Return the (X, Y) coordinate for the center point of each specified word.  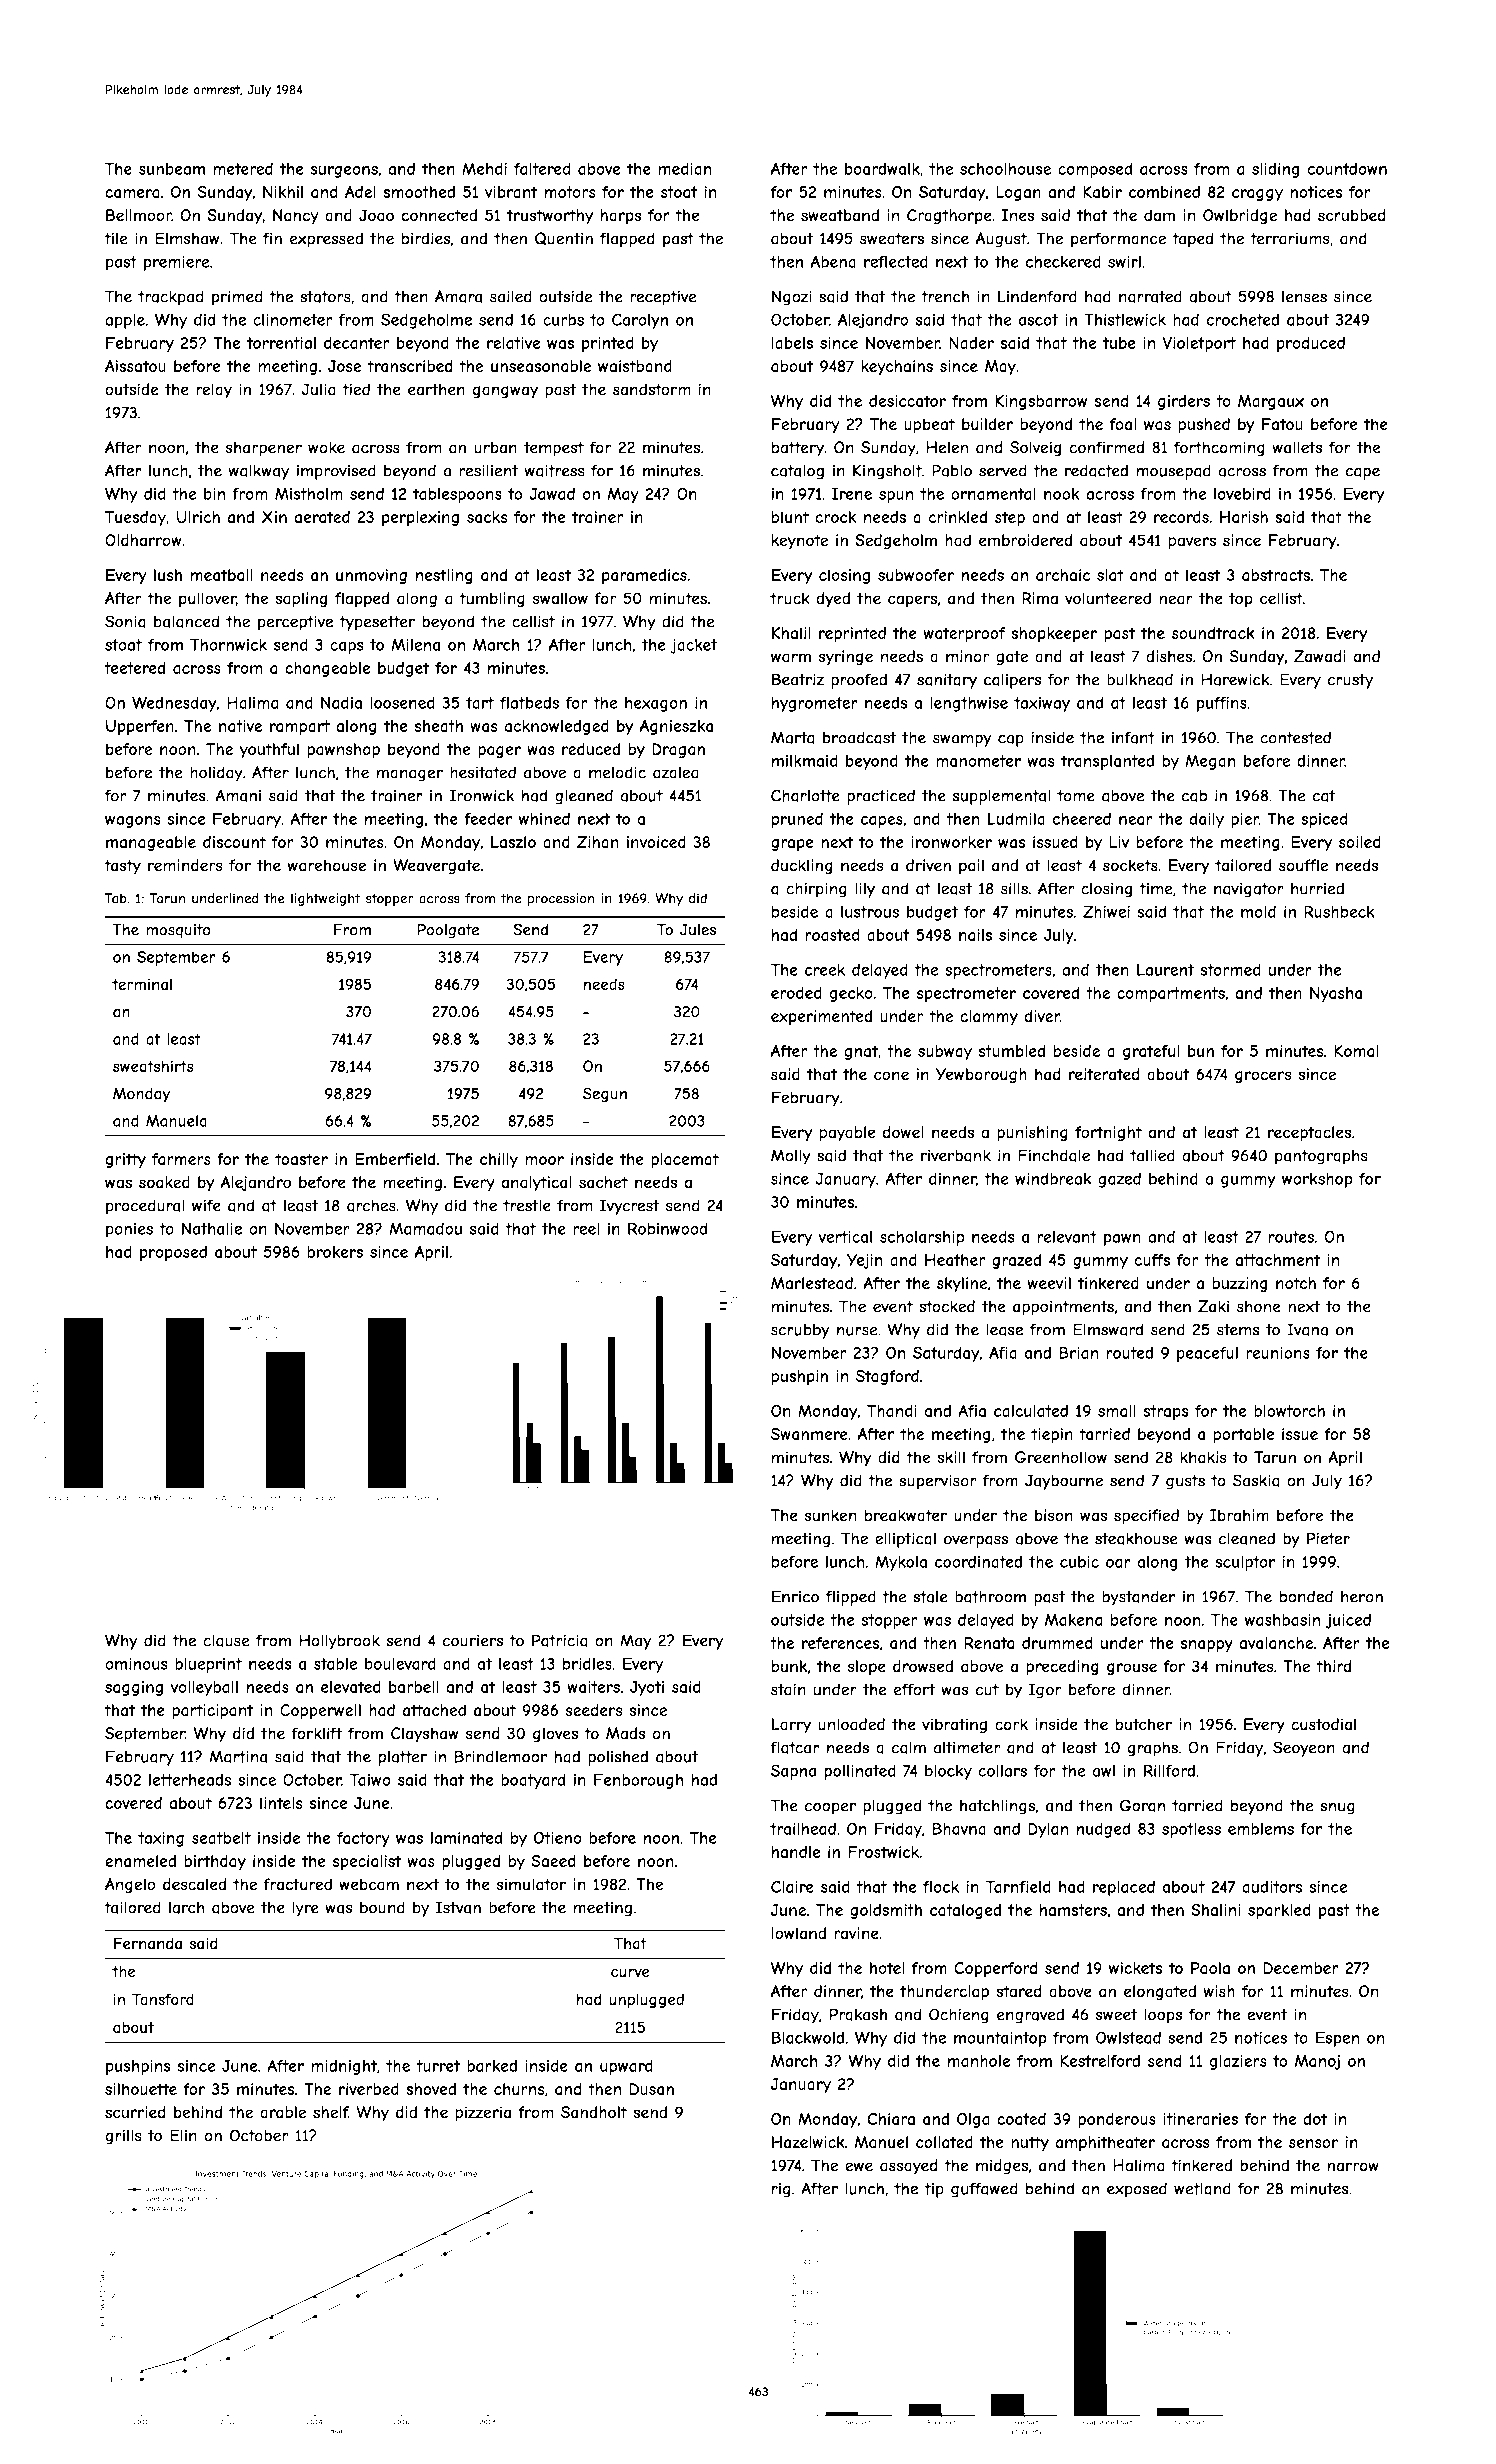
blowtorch (1289, 1411)
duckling (802, 867)
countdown (1347, 169)
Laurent (1165, 970)
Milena (415, 645)
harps (621, 216)
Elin (183, 2135)
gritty (125, 1160)
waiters (593, 1687)
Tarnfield (1018, 1886)
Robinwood (668, 1228)
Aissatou (135, 366)
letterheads (190, 1780)
